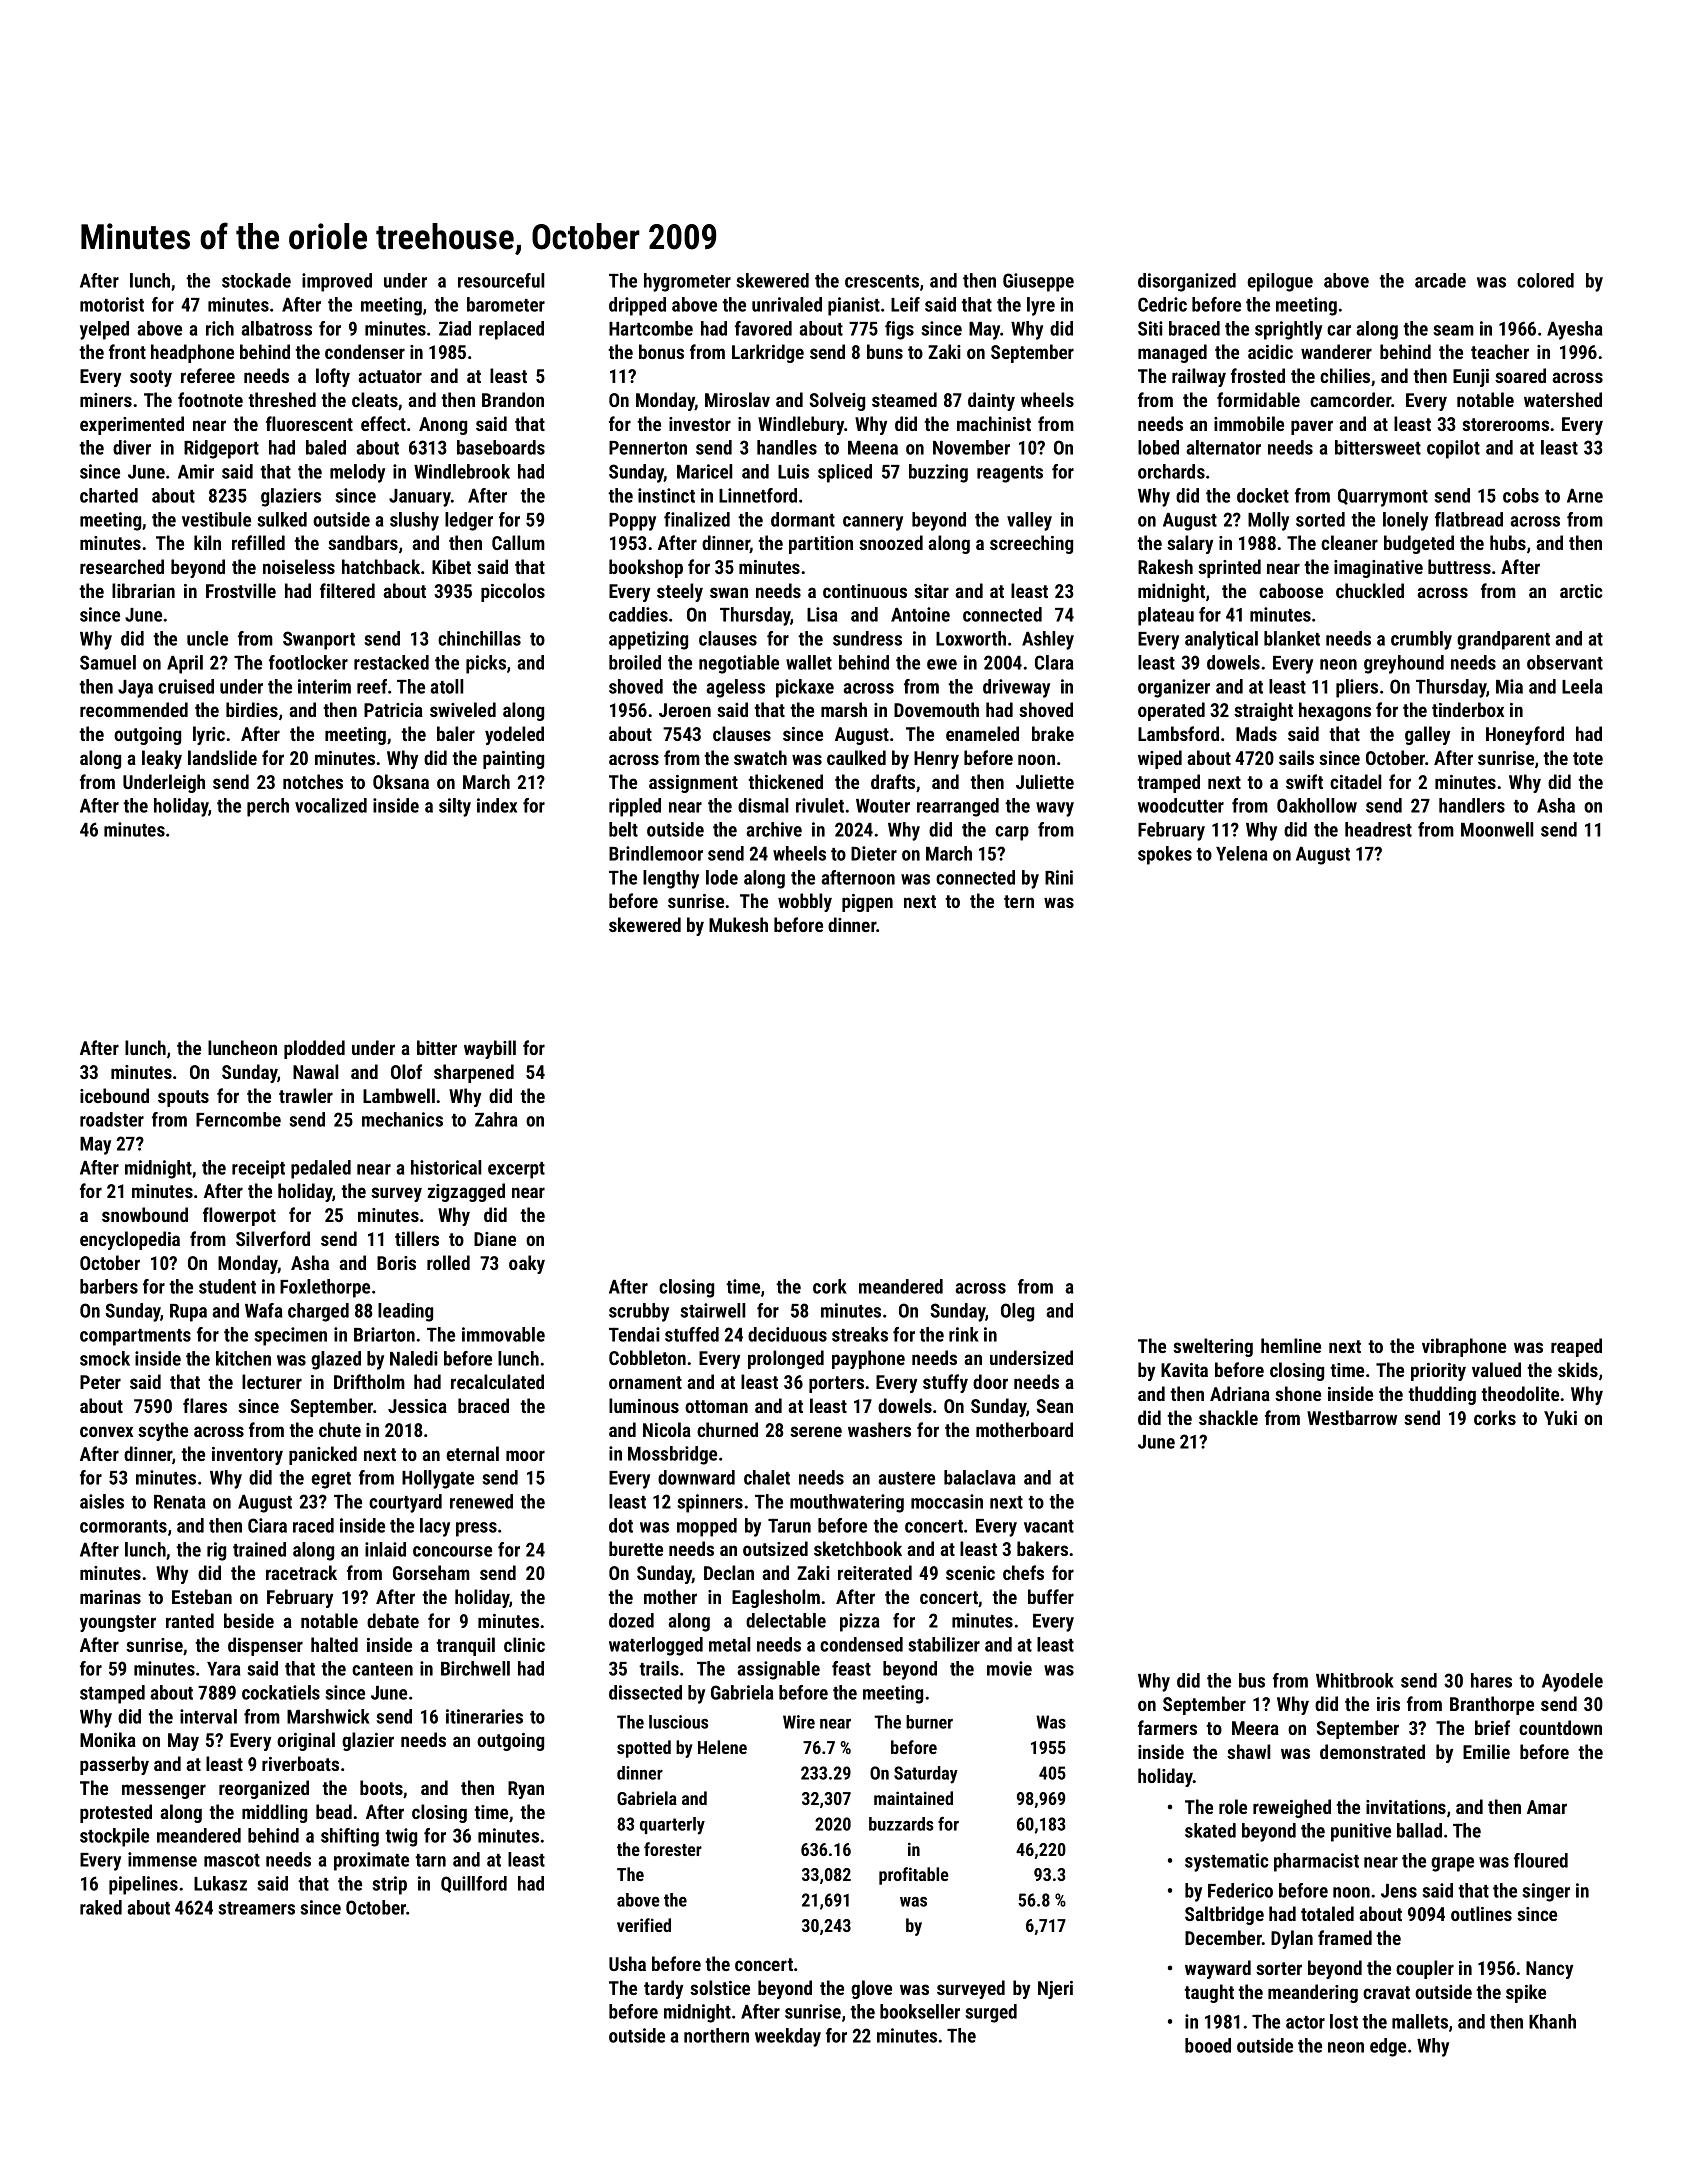 This image has width=1683, height=2178. I want to click on waybill, so click(490, 1049).
